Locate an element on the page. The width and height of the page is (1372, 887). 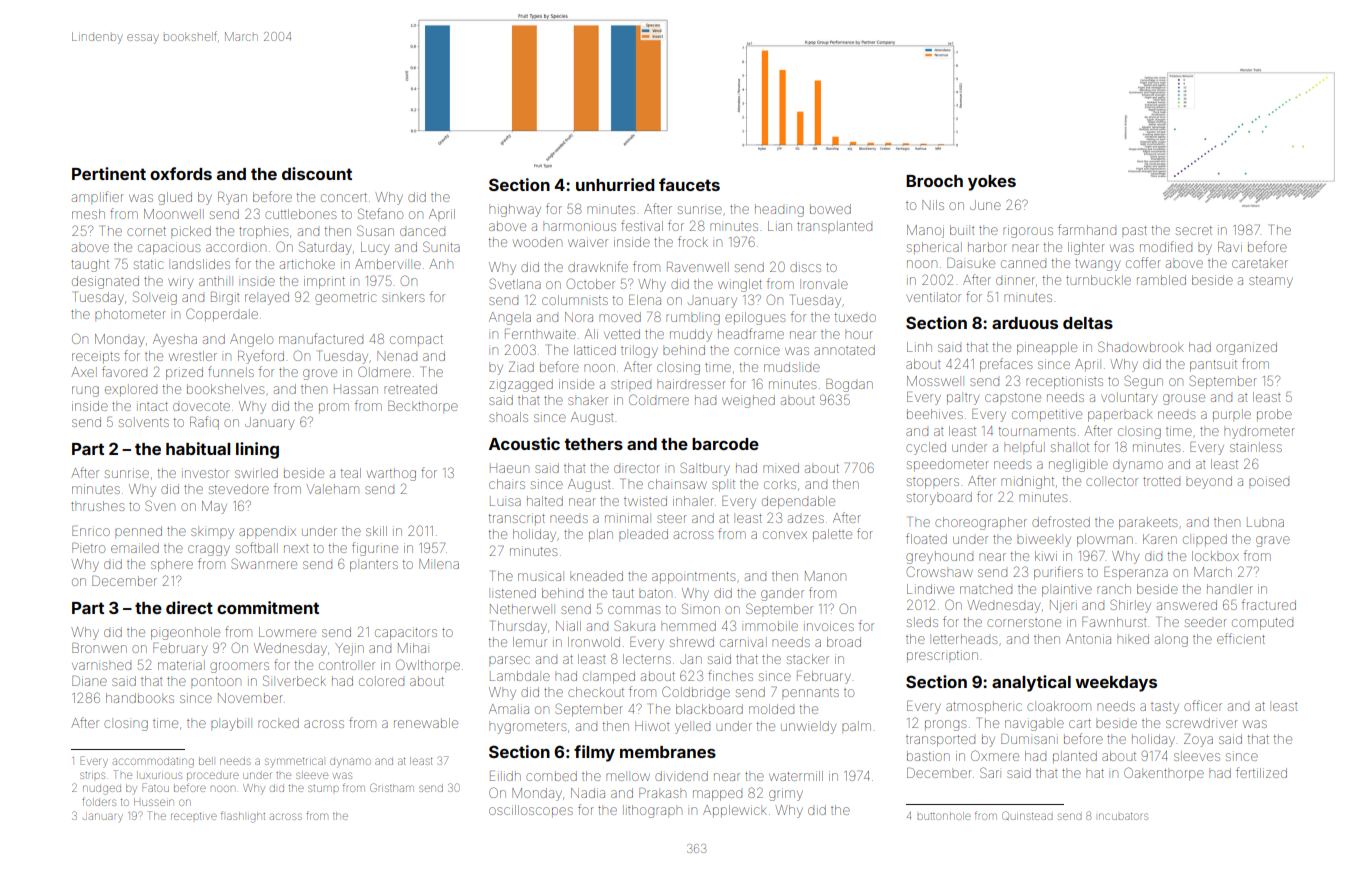
Beckthorpe is located at coordinates (423, 406).
